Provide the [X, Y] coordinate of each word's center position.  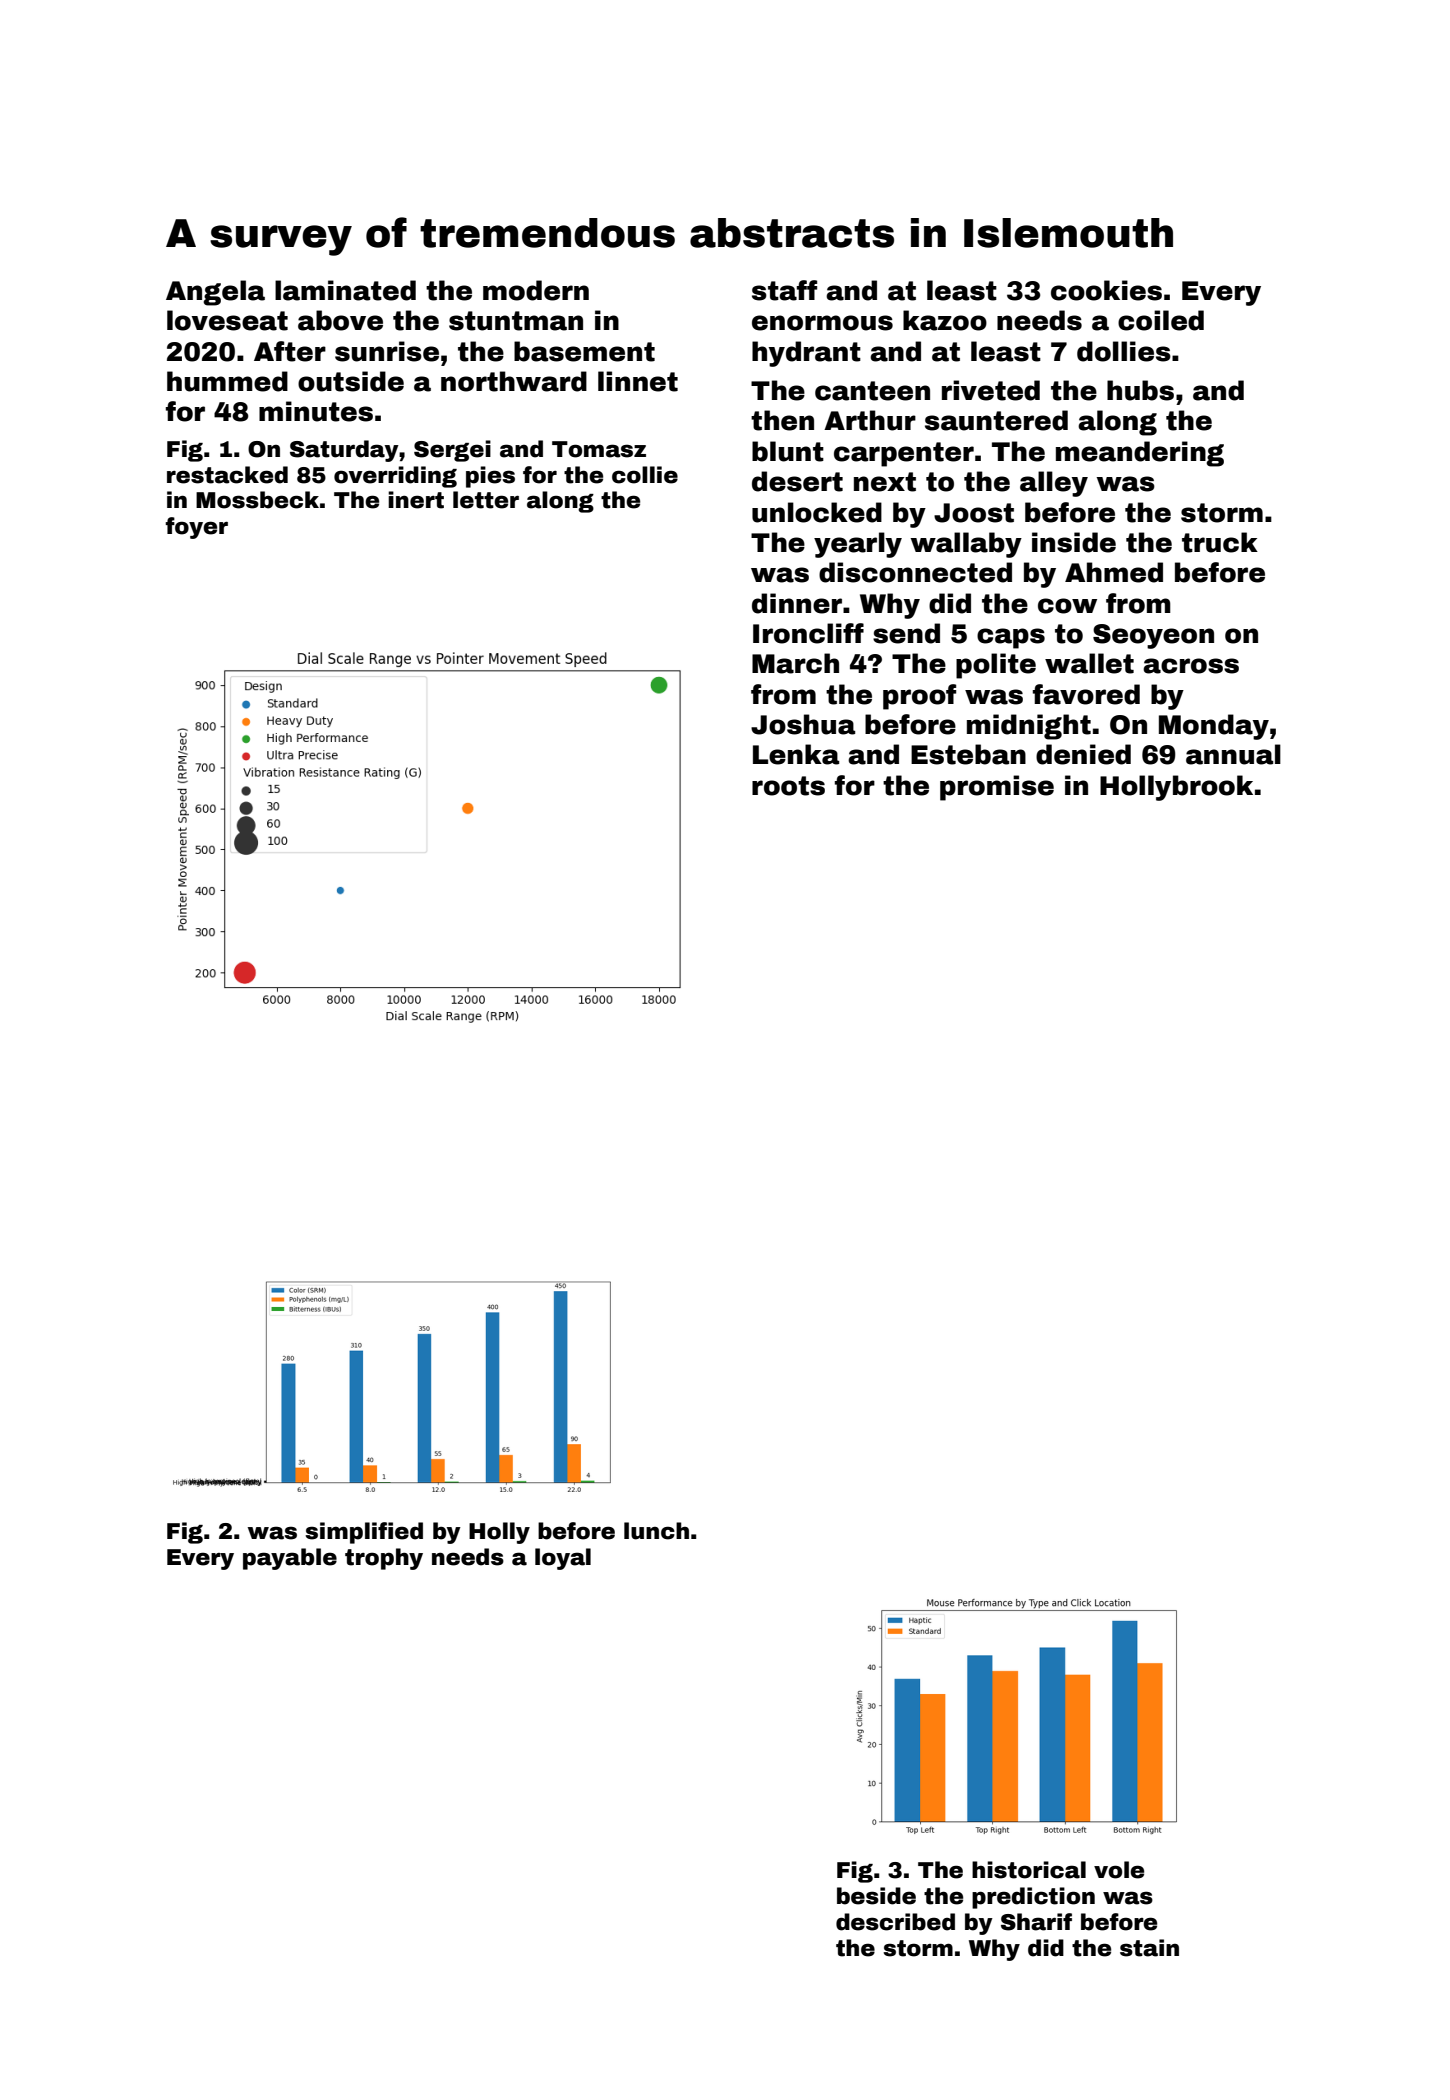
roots [788, 786]
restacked [227, 475]
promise [997, 788]
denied [1083, 754]
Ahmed [1114, 572]
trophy [384, 1559]
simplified [364, 1533]
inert [416, 500]
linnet [638, 381]
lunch [656, 1531]
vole [1119, 1870]
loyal [563, 1559]
